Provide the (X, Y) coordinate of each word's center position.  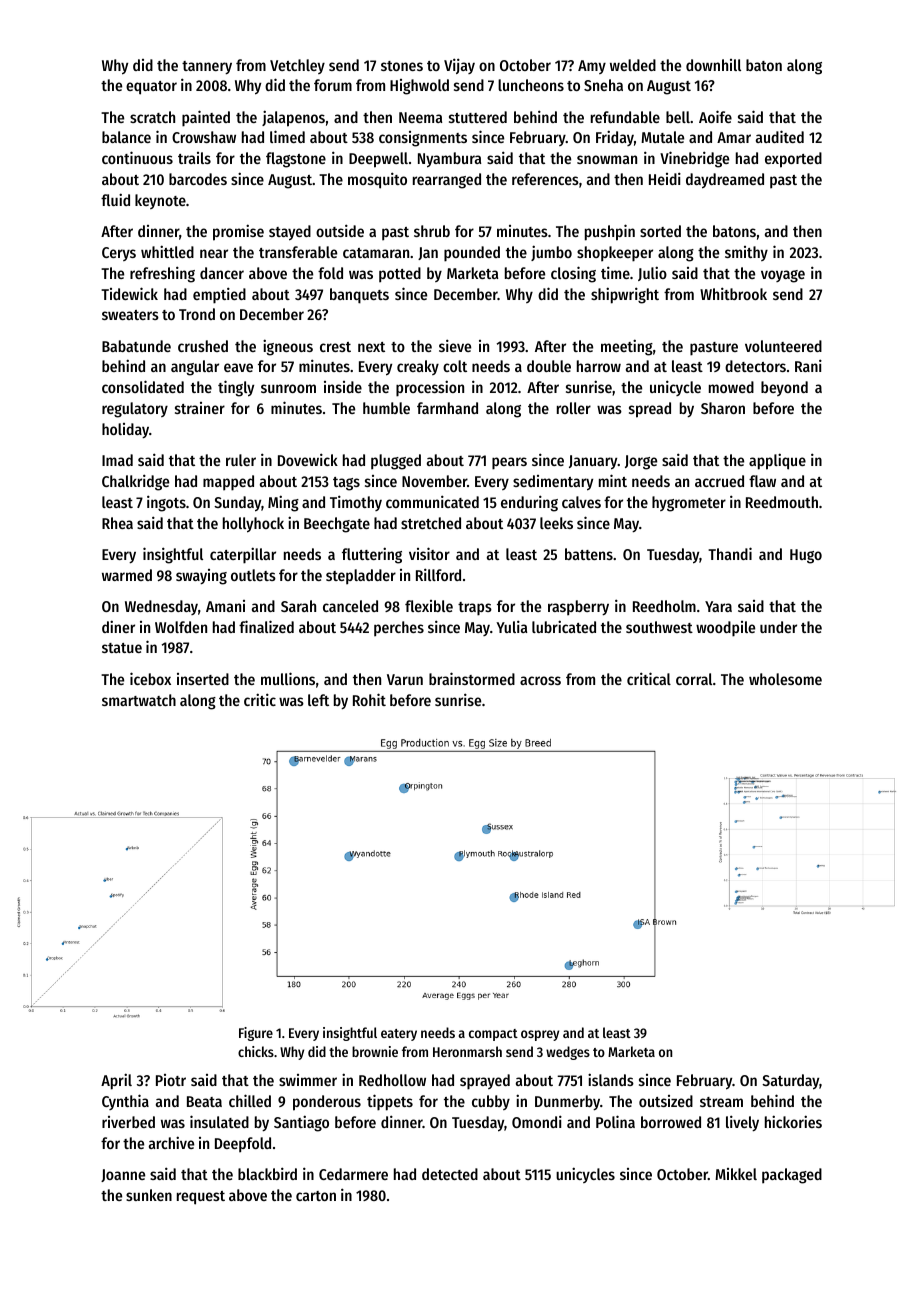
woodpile (725, 629)
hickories (793, 1121)
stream (721, 1102)
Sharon (723, 408)
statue (122, 648)
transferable (298, 252)
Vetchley (297, 66)
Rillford (438, 574)
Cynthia (125, 1102)
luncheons (531, 85)
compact (493, 1035)
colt (455, 366)
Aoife (715, 116)
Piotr (171, 1080)
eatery (399, 1035)
